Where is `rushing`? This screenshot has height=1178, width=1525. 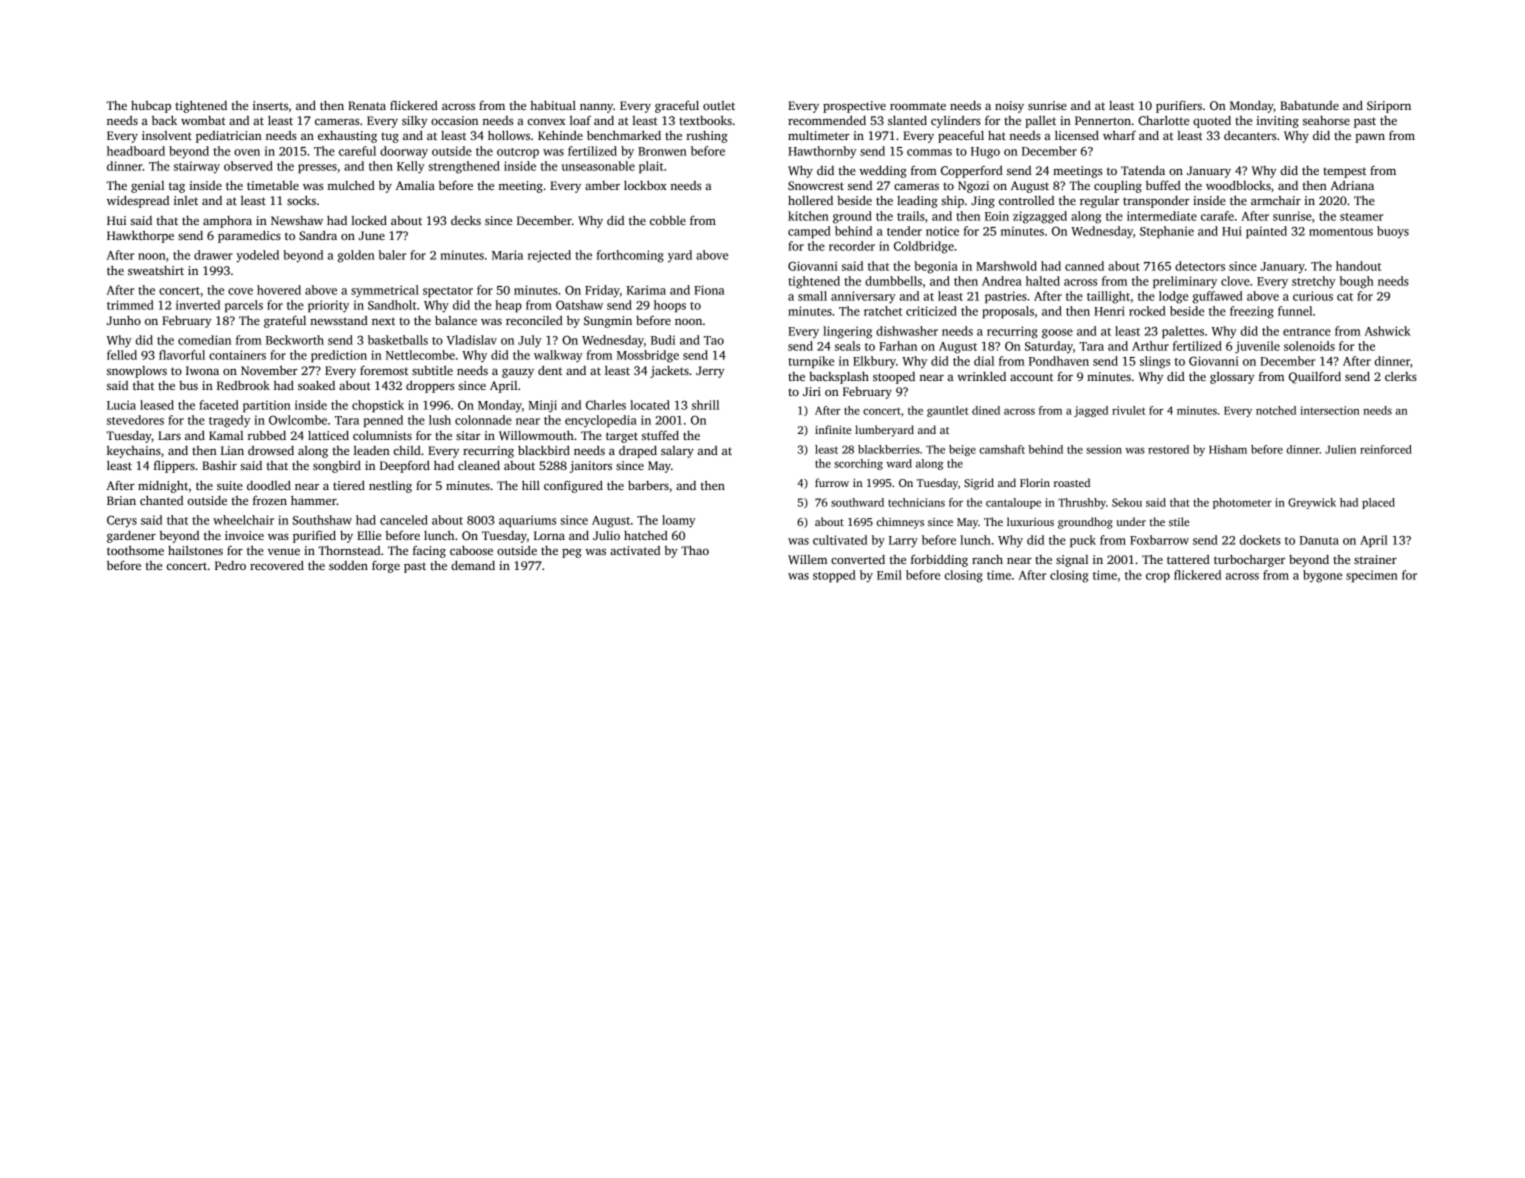 rushing is located at coordinates (707, 137).
